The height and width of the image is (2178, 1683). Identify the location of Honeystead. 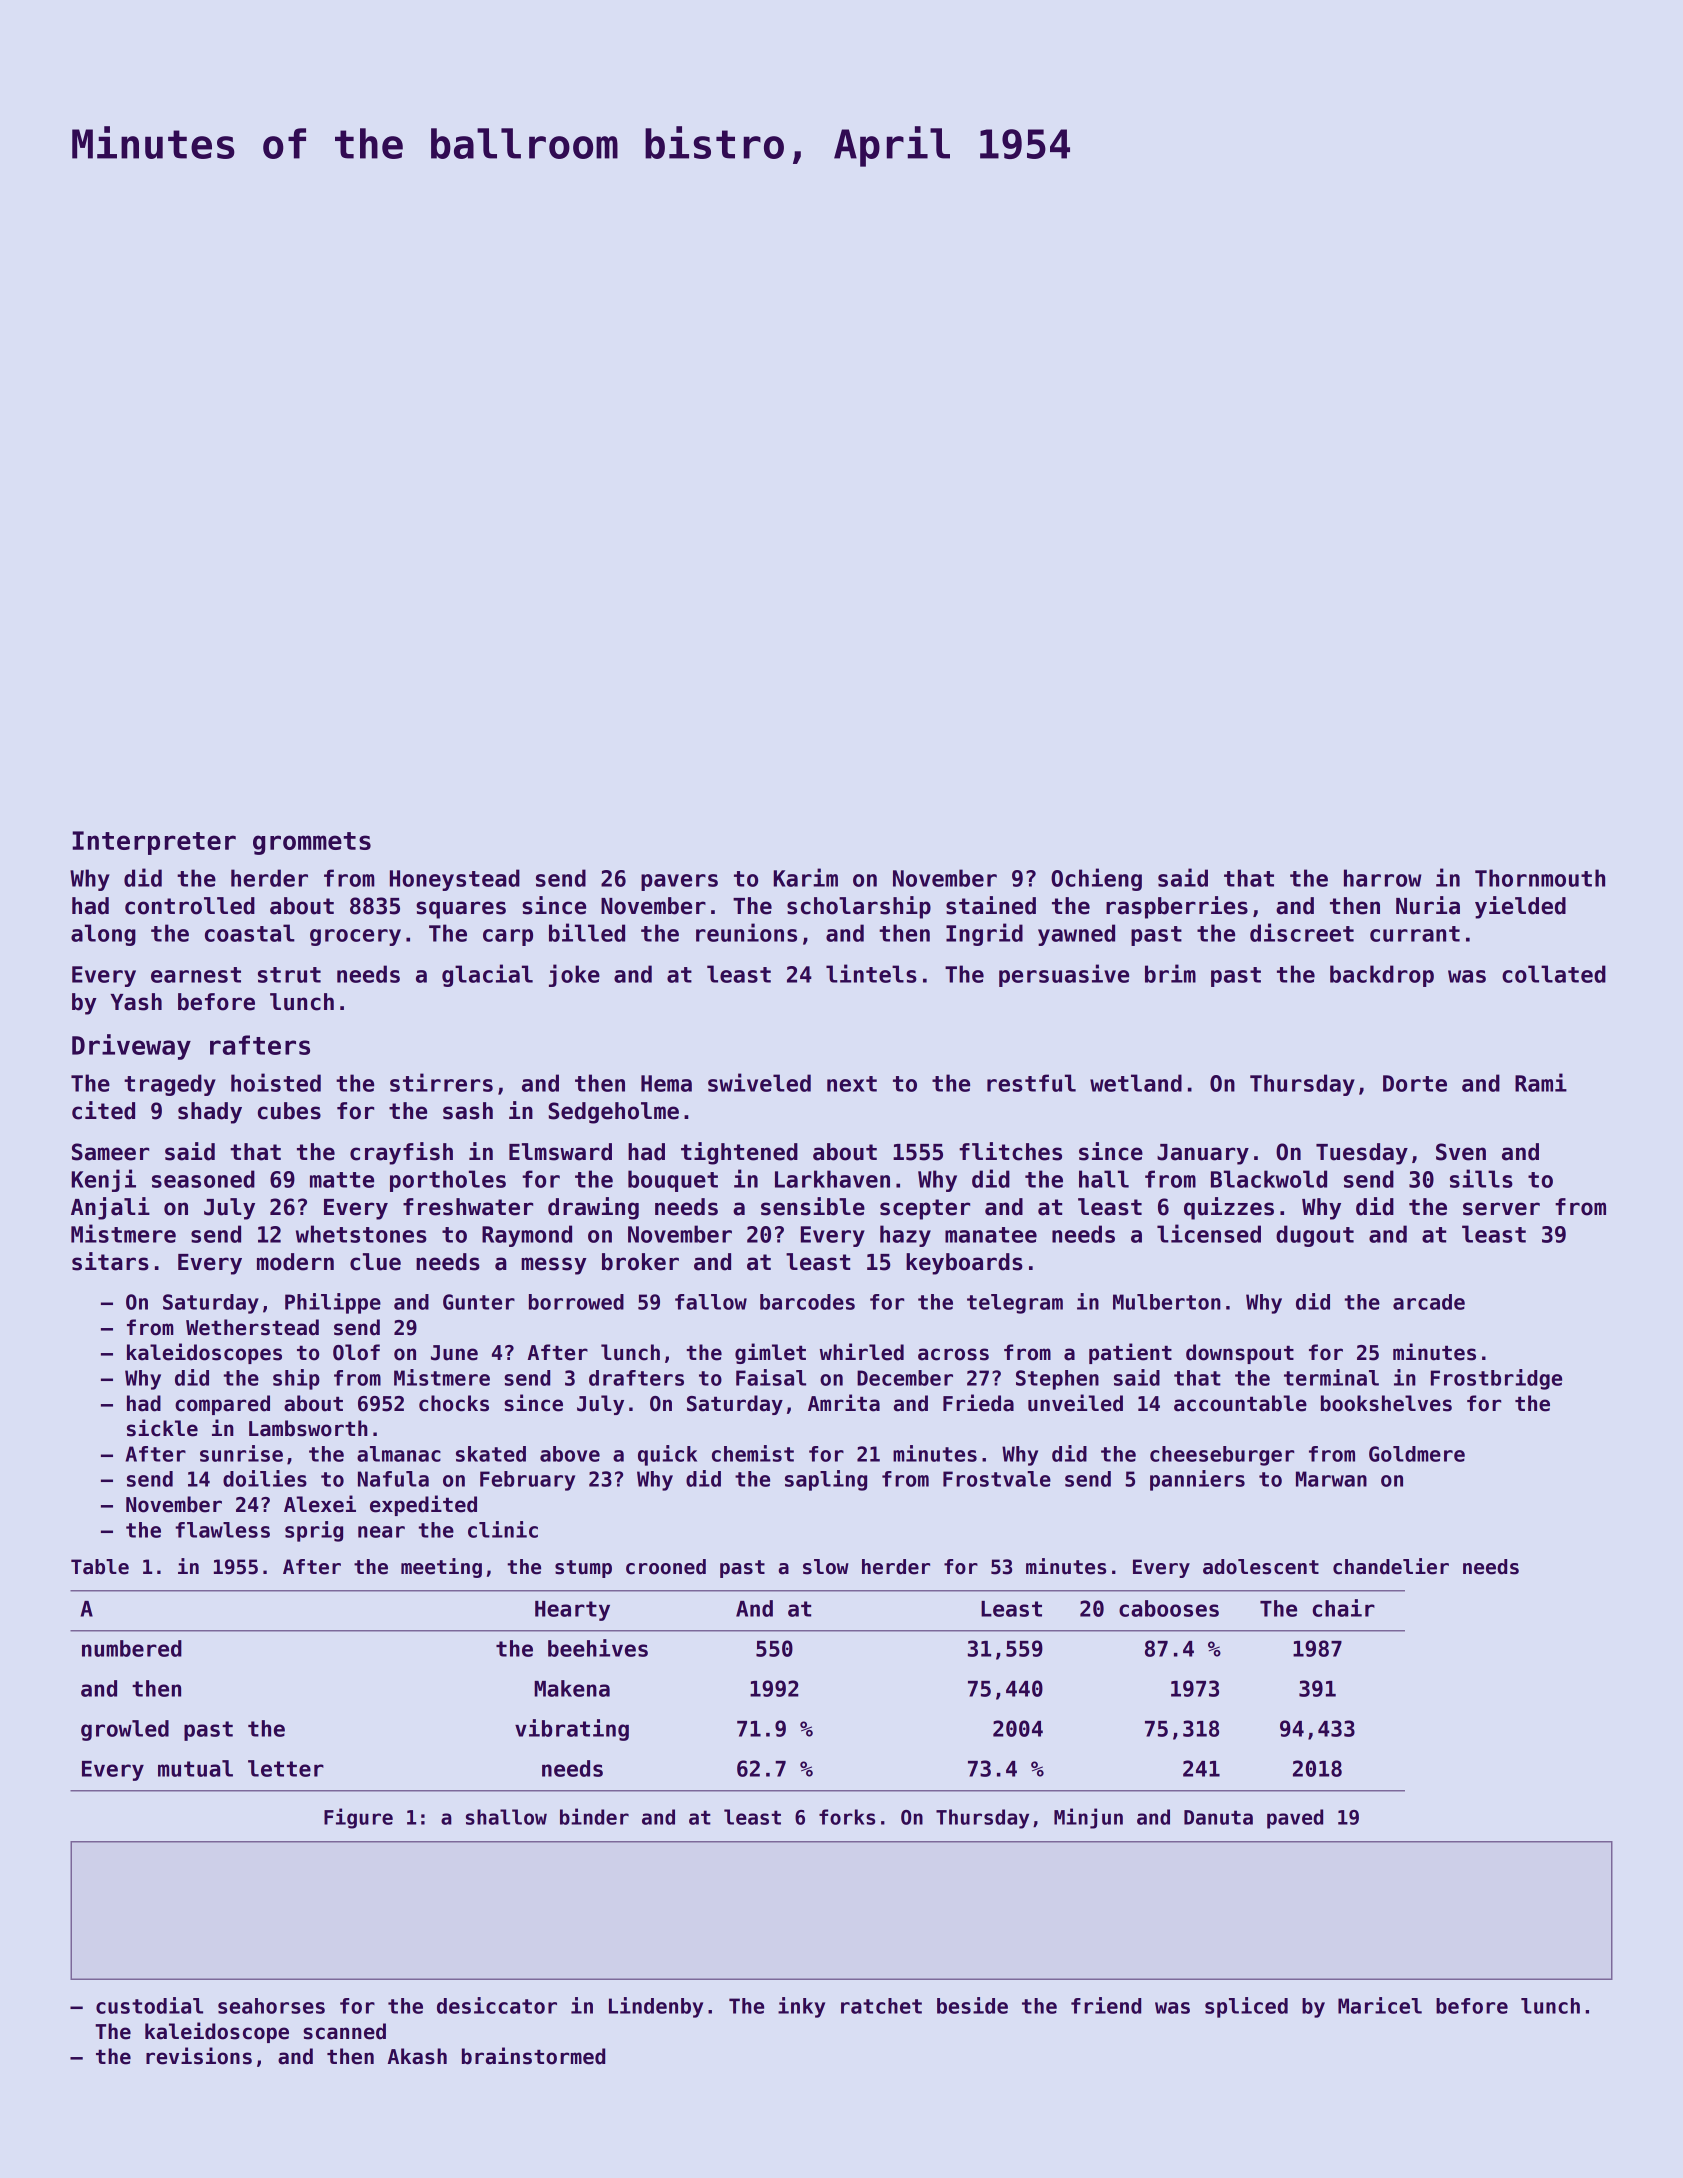
(455, 880).
